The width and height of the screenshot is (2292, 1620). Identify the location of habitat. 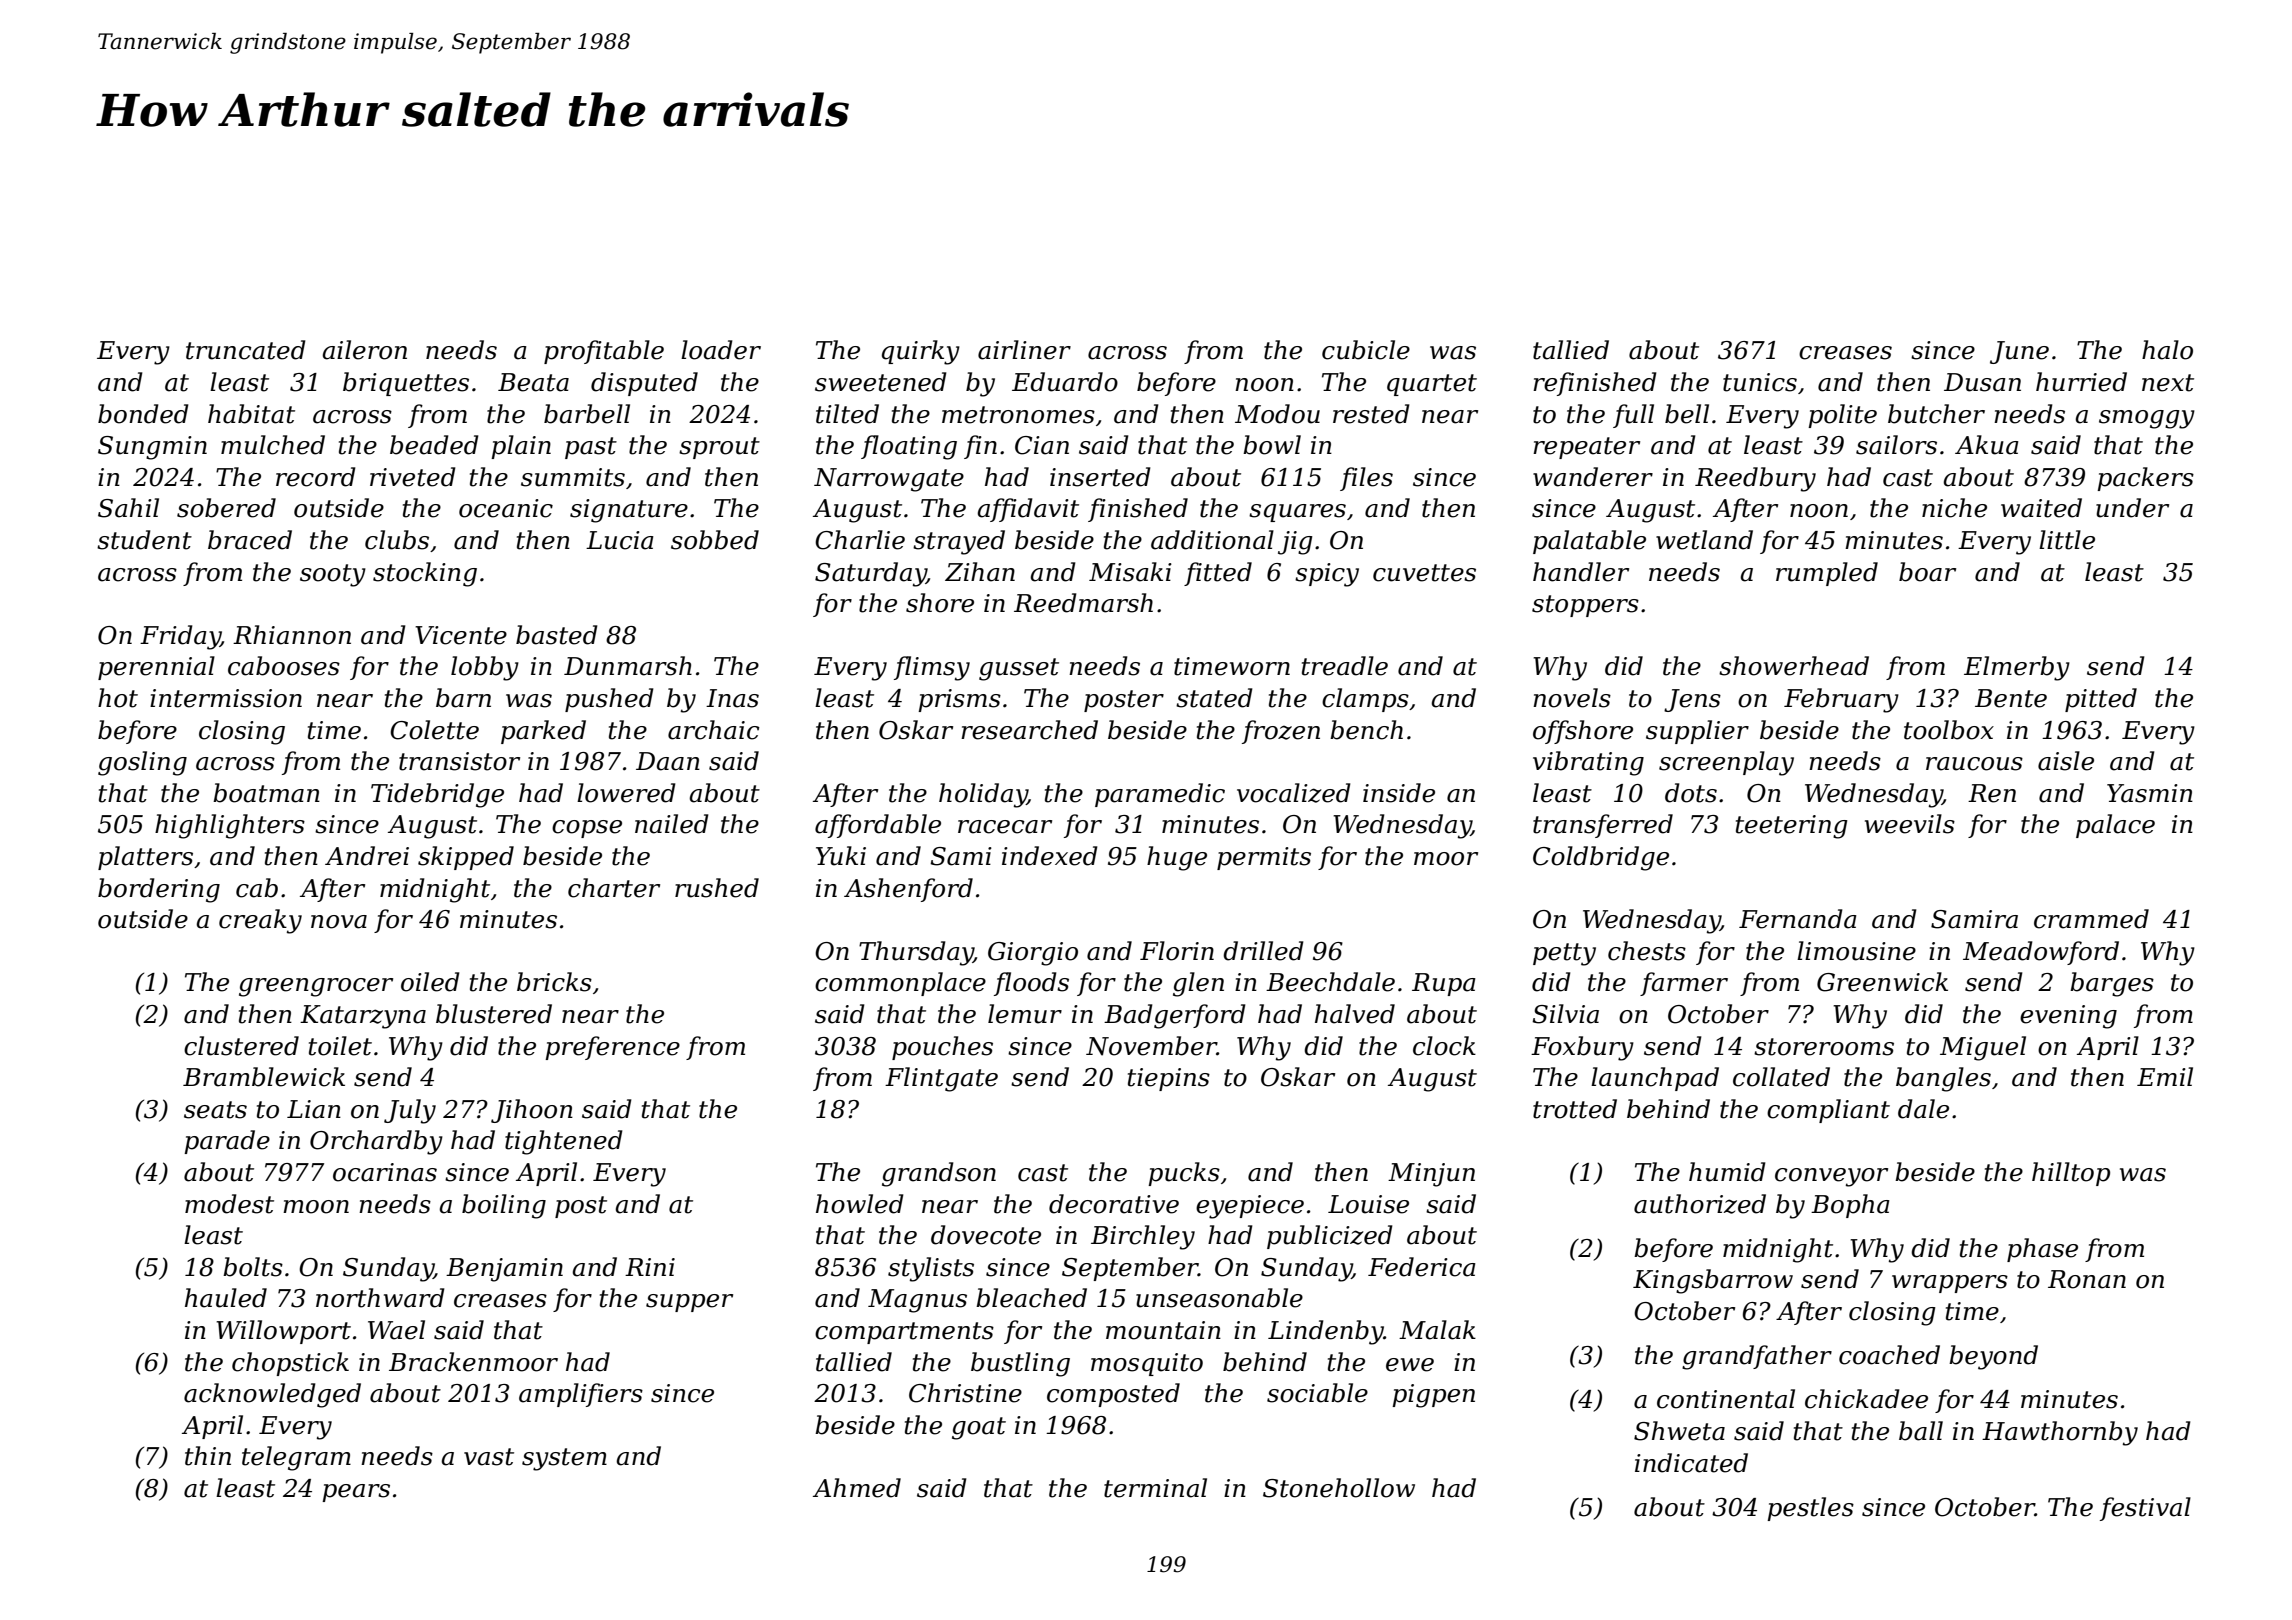
(251, 414).
